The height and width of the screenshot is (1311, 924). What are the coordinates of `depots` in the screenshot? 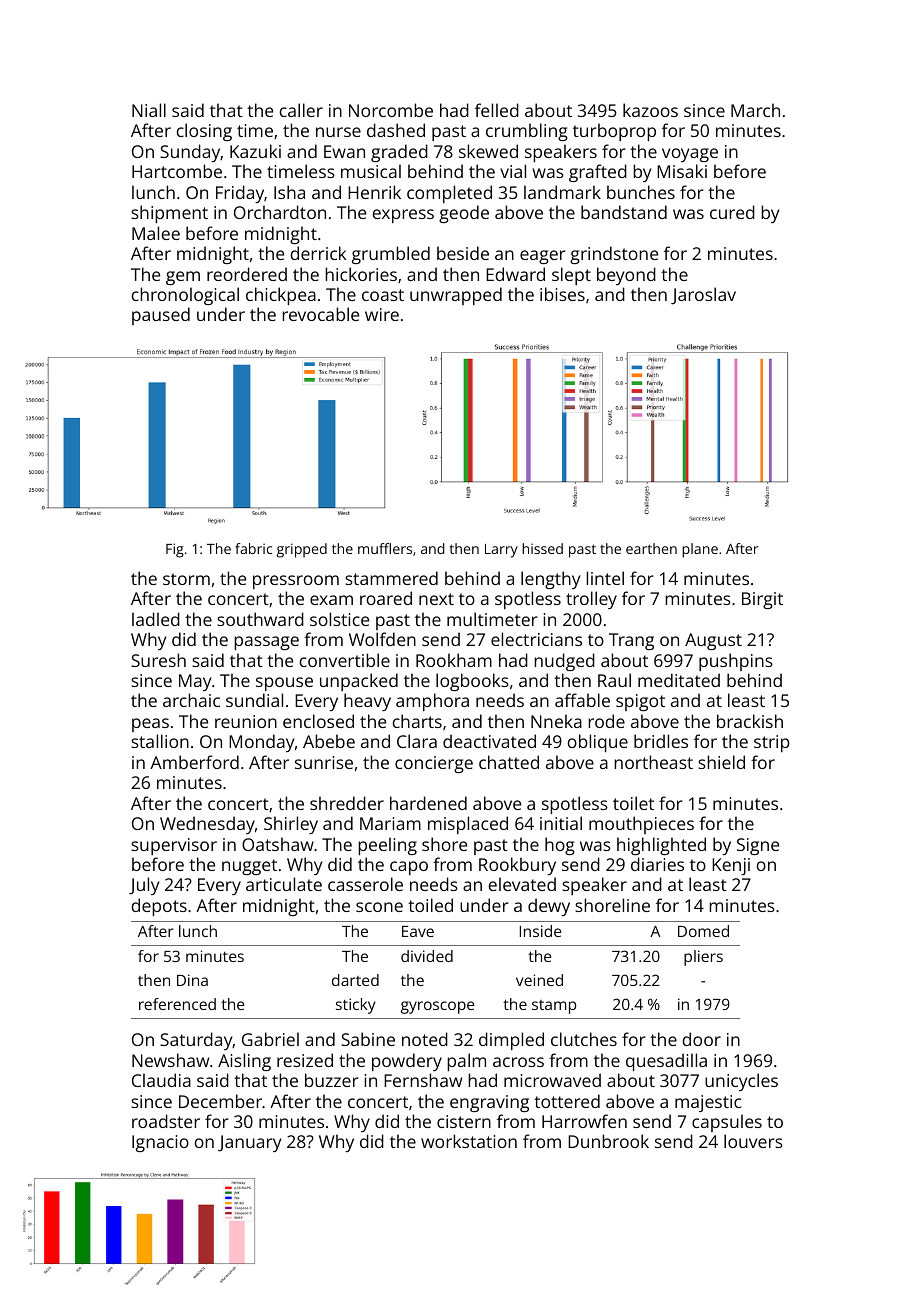 It's located at (159, 907).
